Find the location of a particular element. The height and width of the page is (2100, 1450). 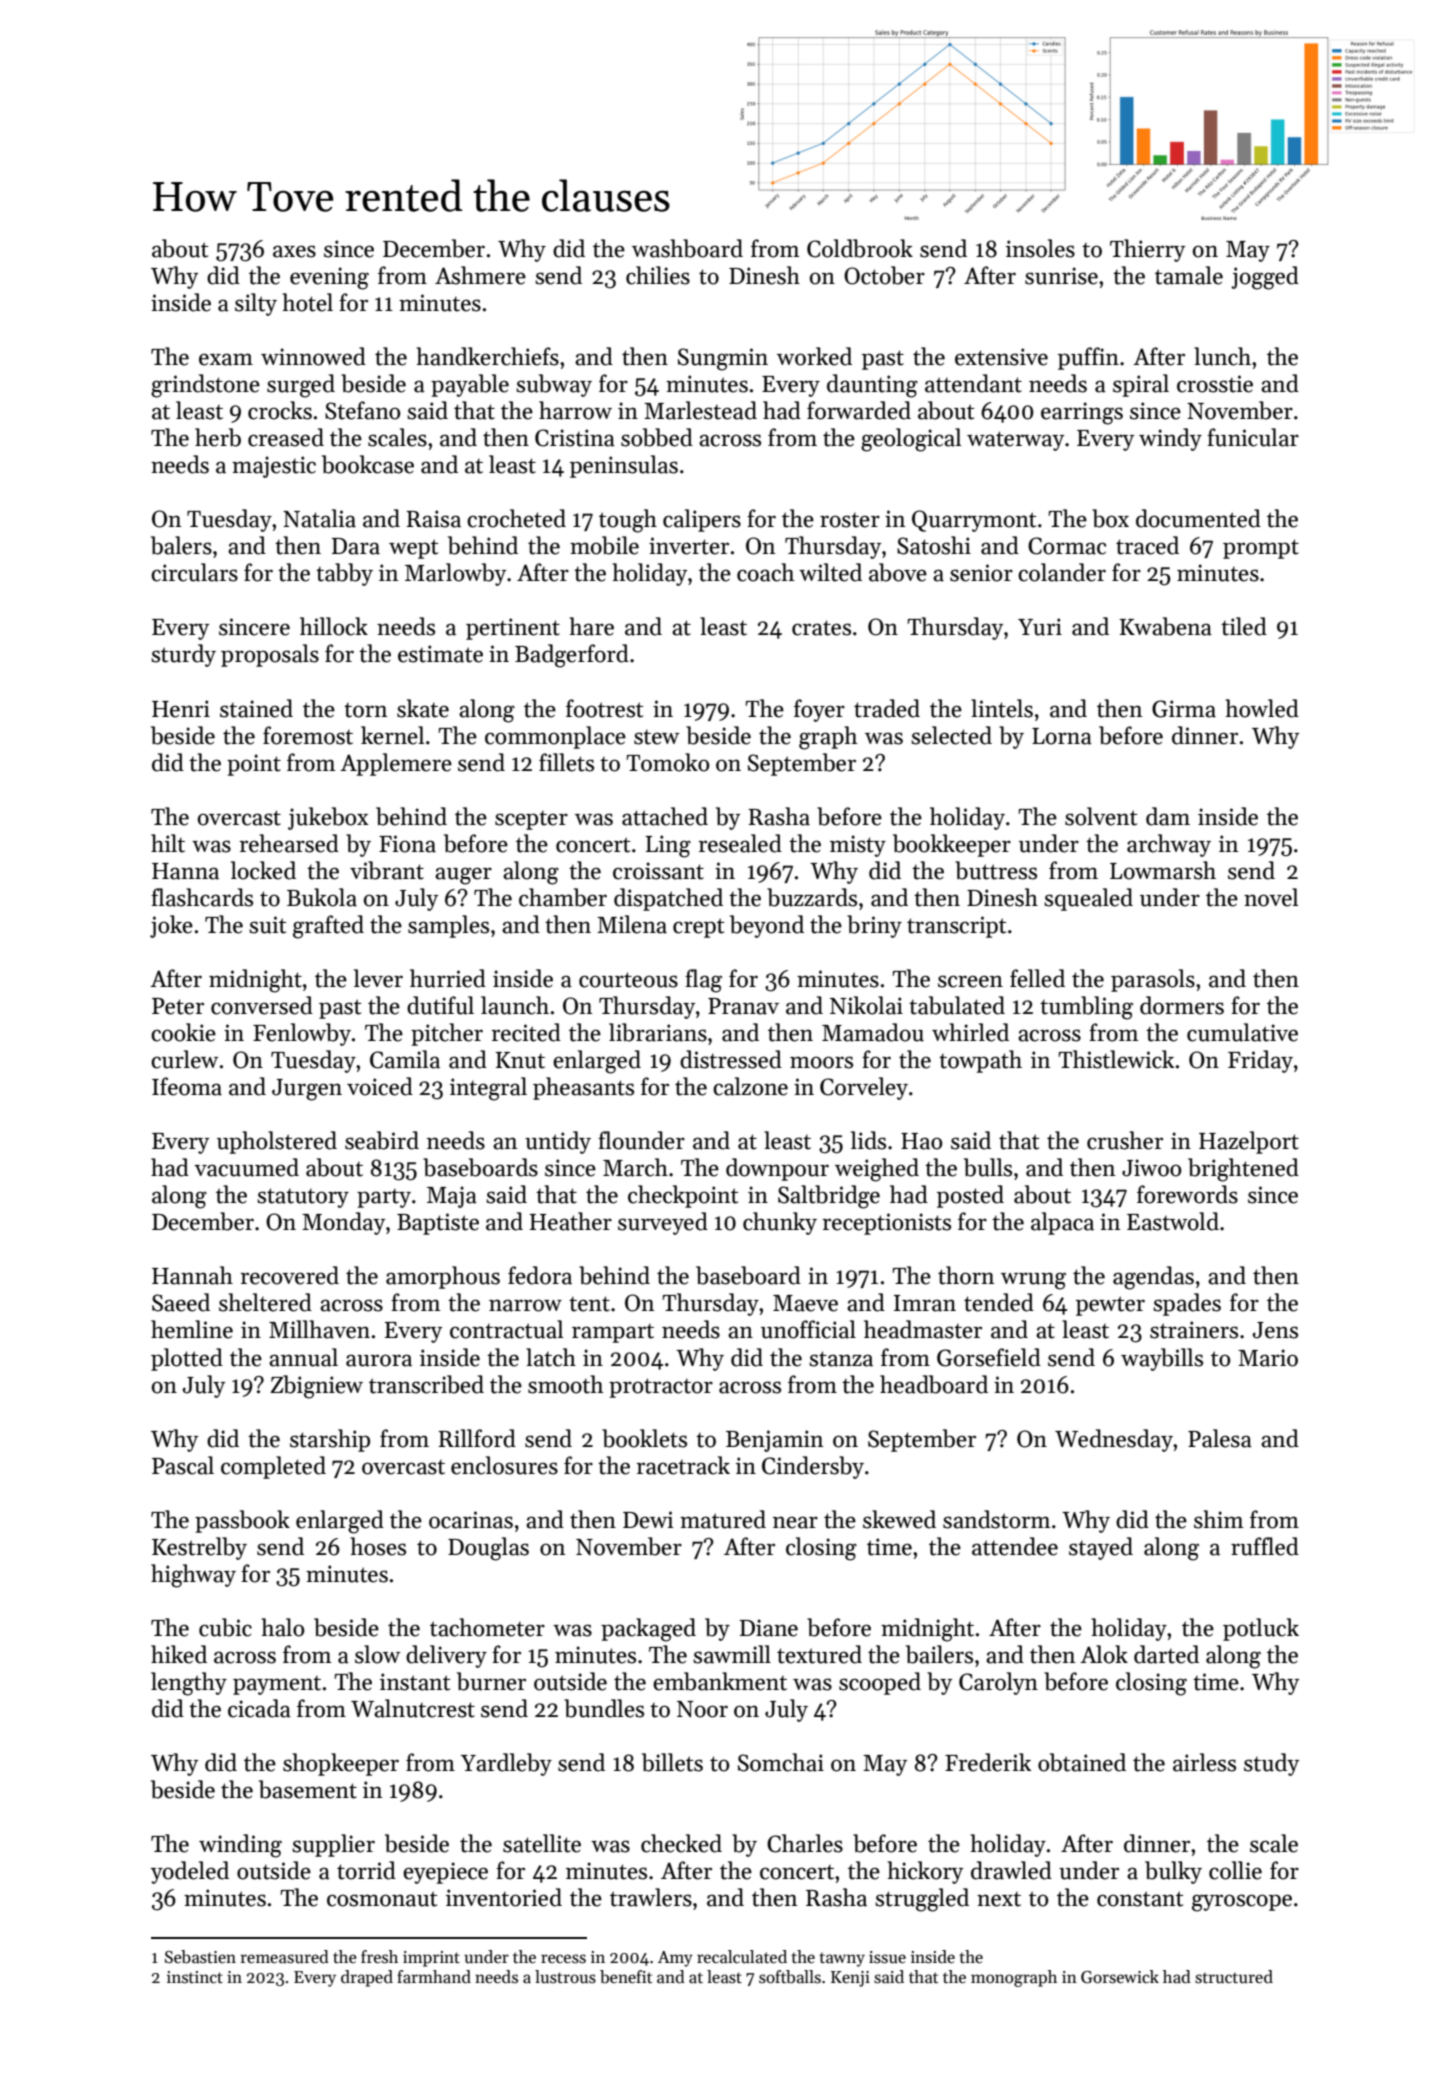

prompt is located at coordinates (1261, 549).
